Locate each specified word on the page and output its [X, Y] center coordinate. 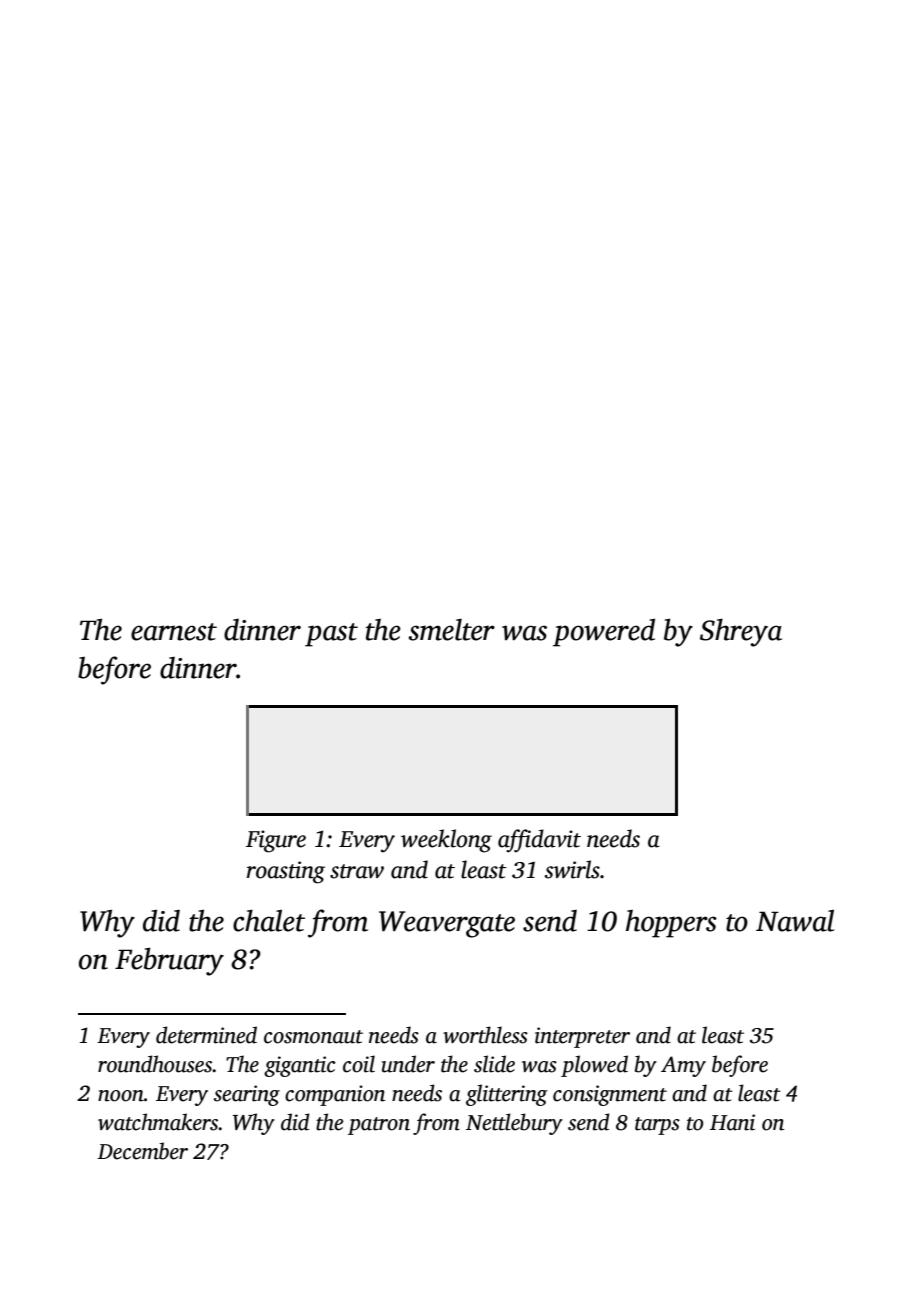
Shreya [741, 632]
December [142, 1151]
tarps [657, 1126]
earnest [174, 632]
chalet [269, 920]
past [331, 635]
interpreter [582, 1037]
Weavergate [447, 924]
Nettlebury [514, 1124]
